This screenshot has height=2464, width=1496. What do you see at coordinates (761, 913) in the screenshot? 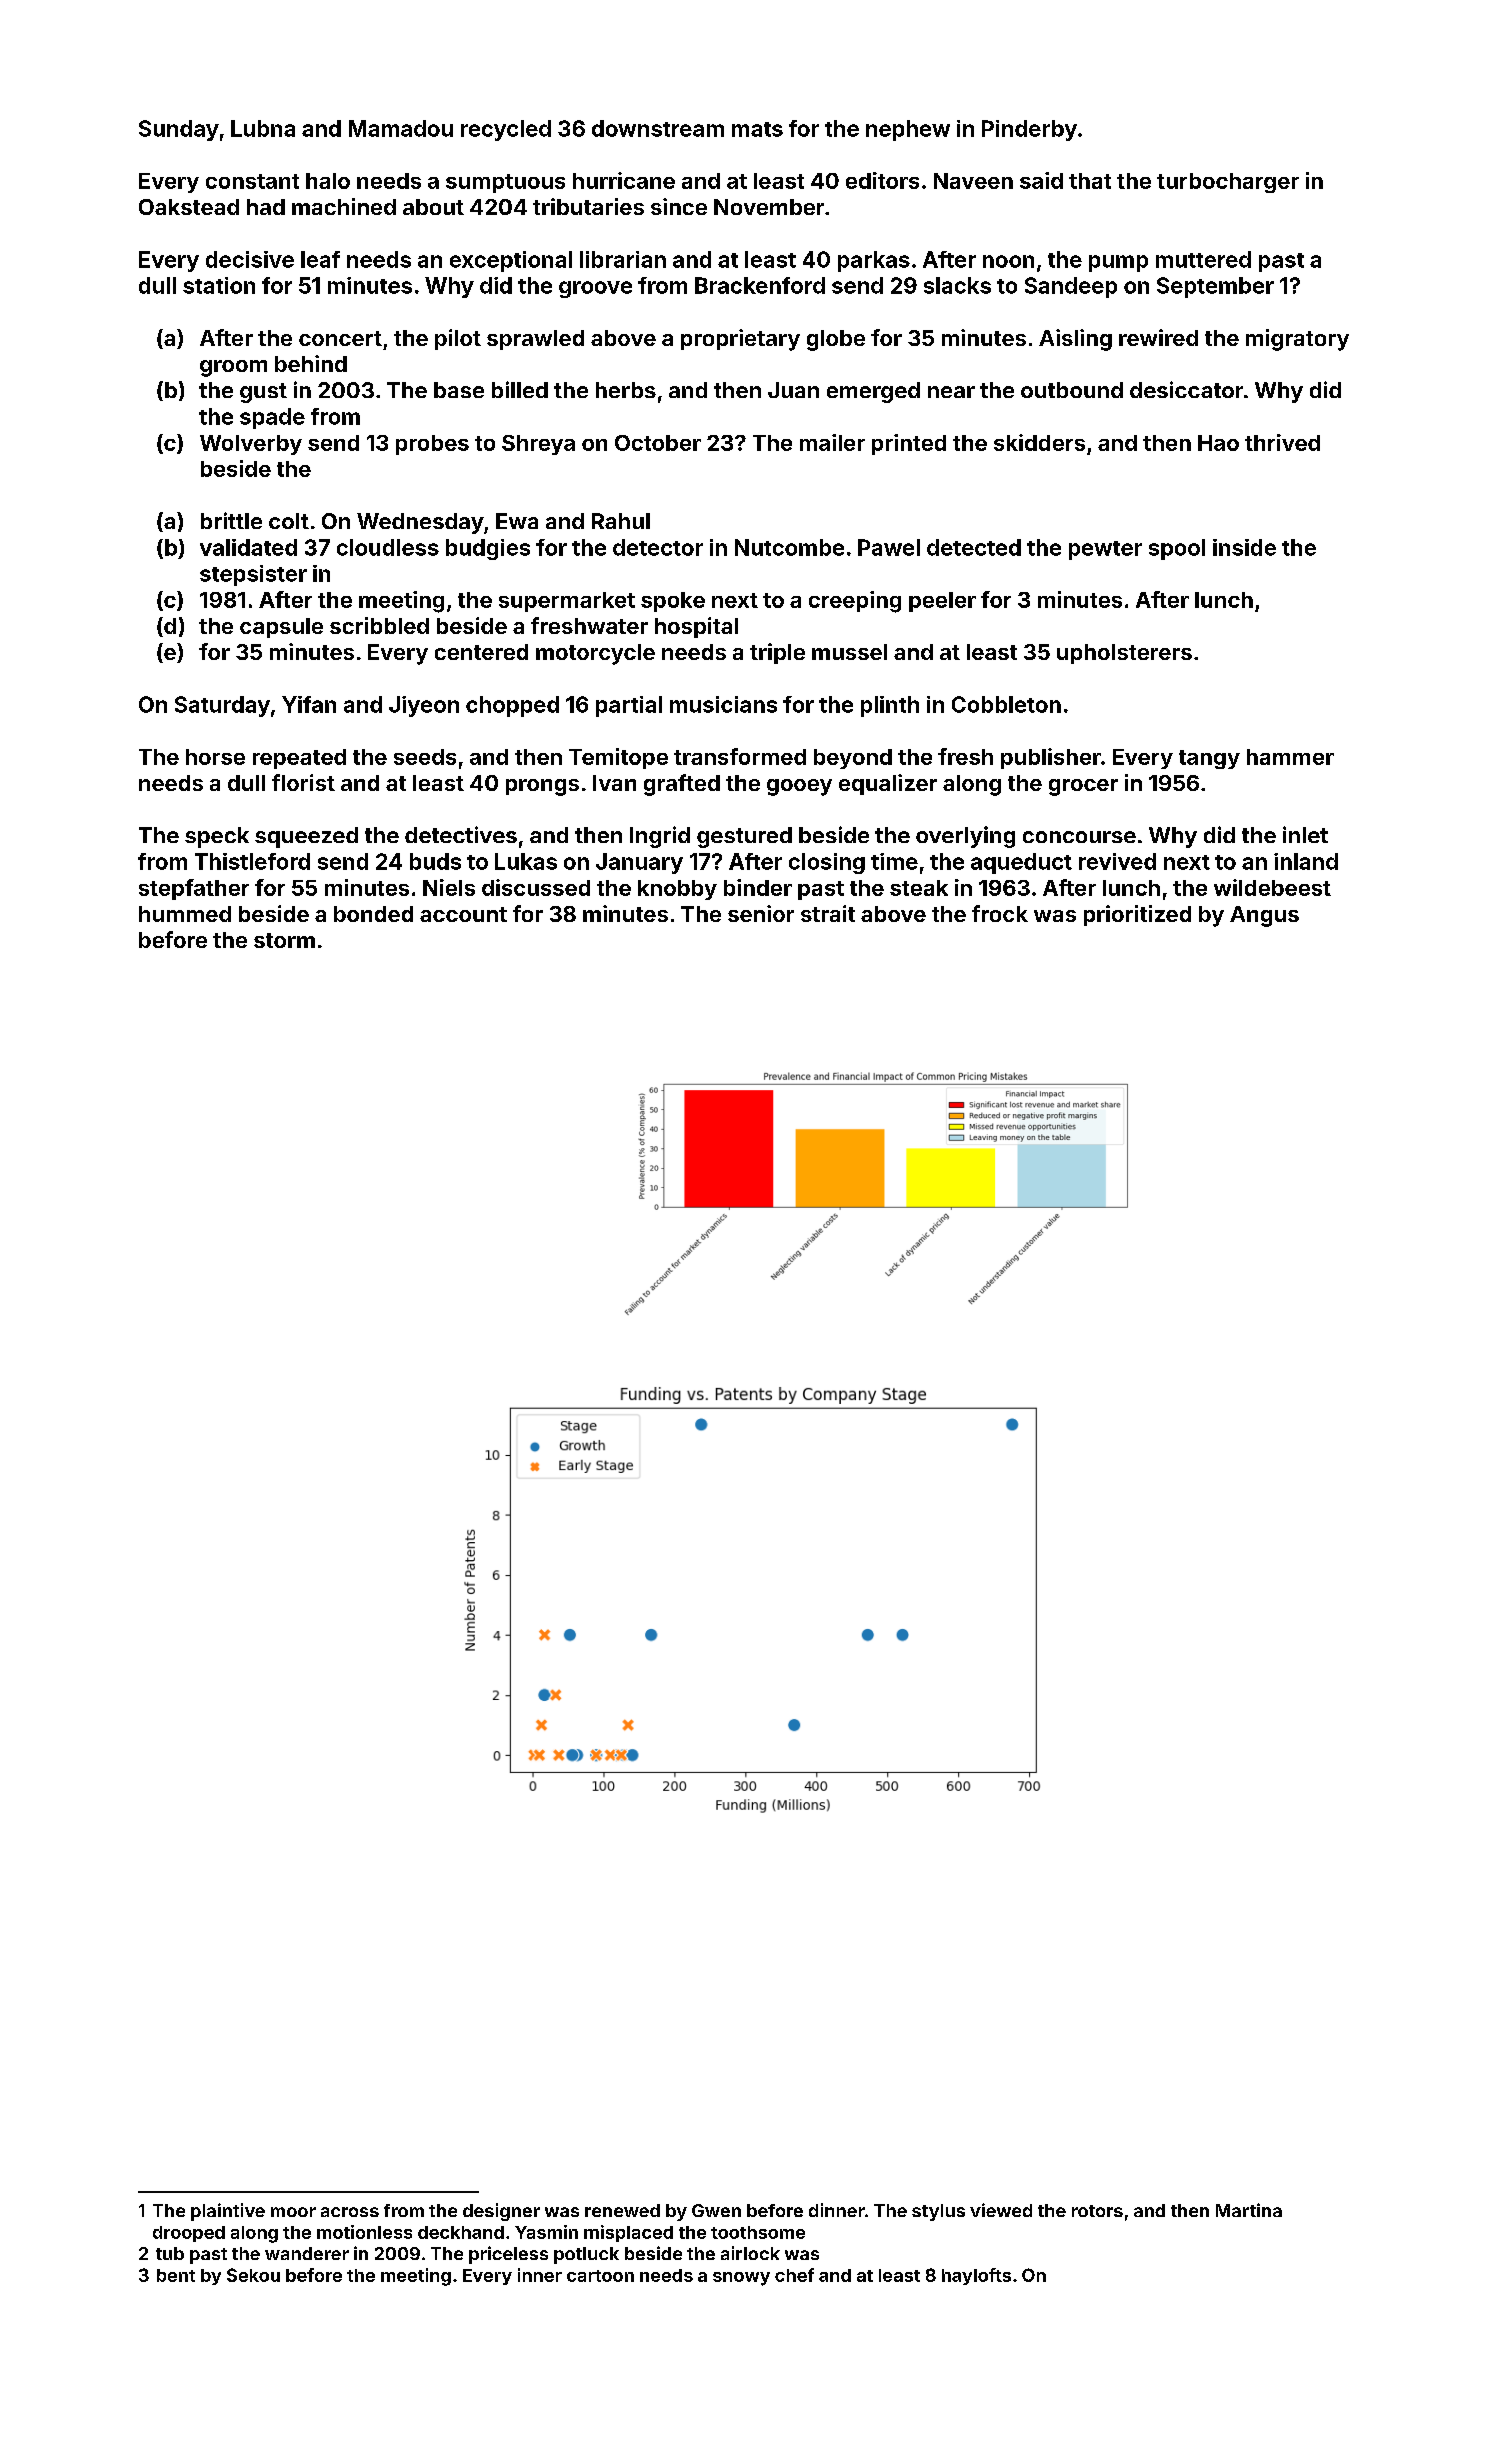
I see `senior` at bounding box center [761, 913].
